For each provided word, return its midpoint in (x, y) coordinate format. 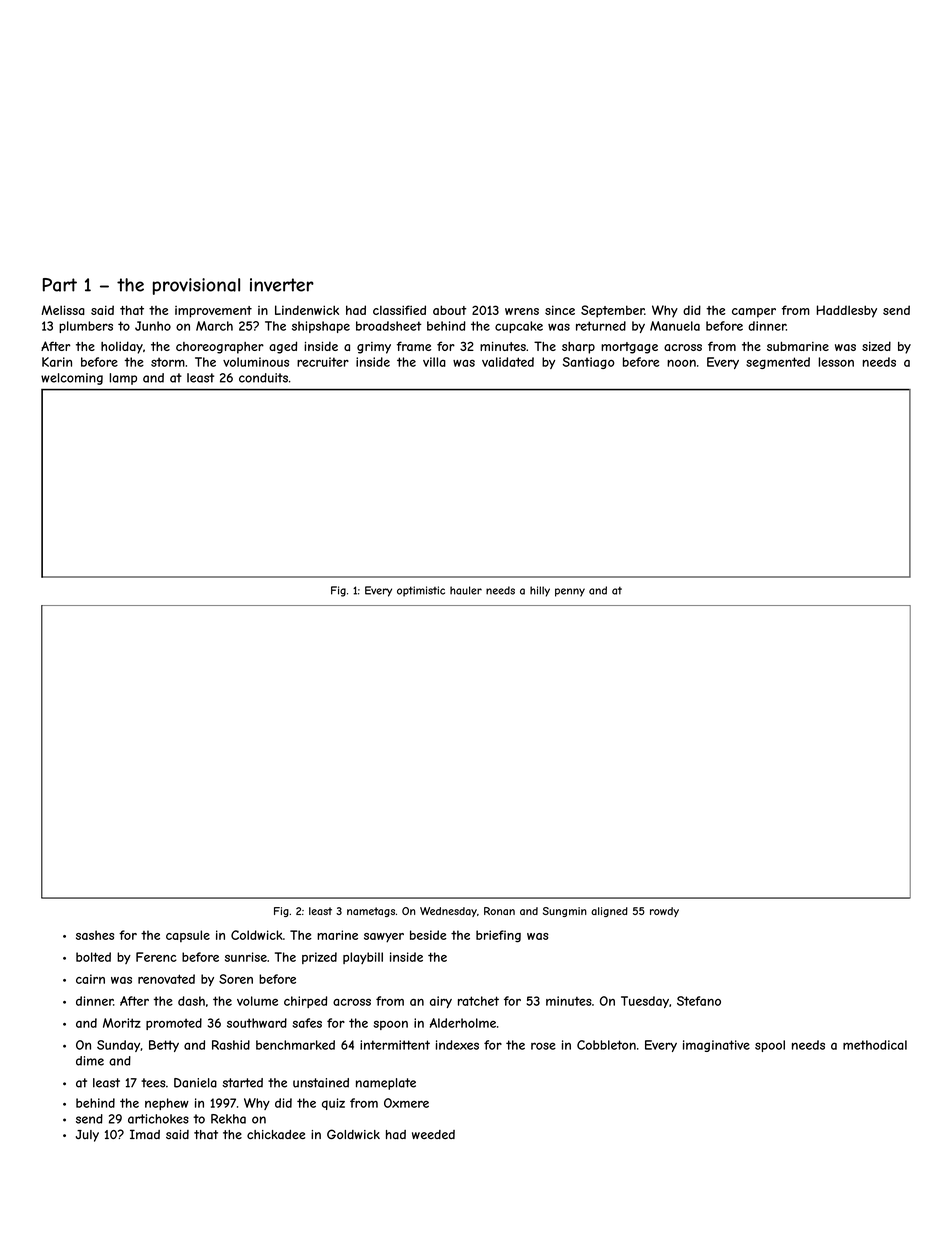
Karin (57, 362)
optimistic (421, 591)
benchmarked (295, 1045)
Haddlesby (847, 311)
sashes (95, 935)
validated (508, 362)
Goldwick (353, 1134)
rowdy (664, 912)
